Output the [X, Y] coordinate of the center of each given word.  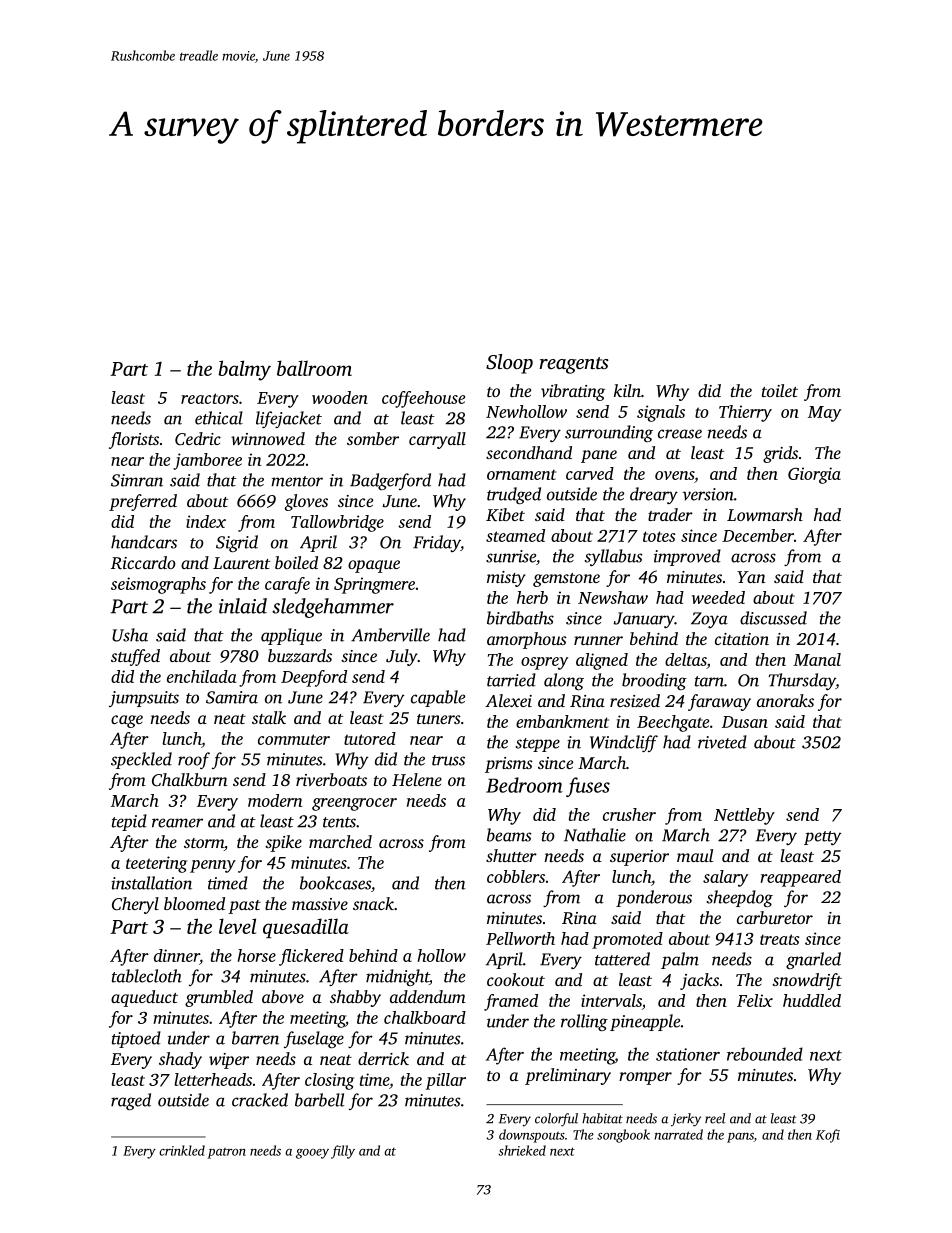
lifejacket [289, 419]
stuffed [135, 657]
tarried [511, 680]
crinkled [182, 1150]
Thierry [745, 413]
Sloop [509, 364]
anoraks [785, 700]
